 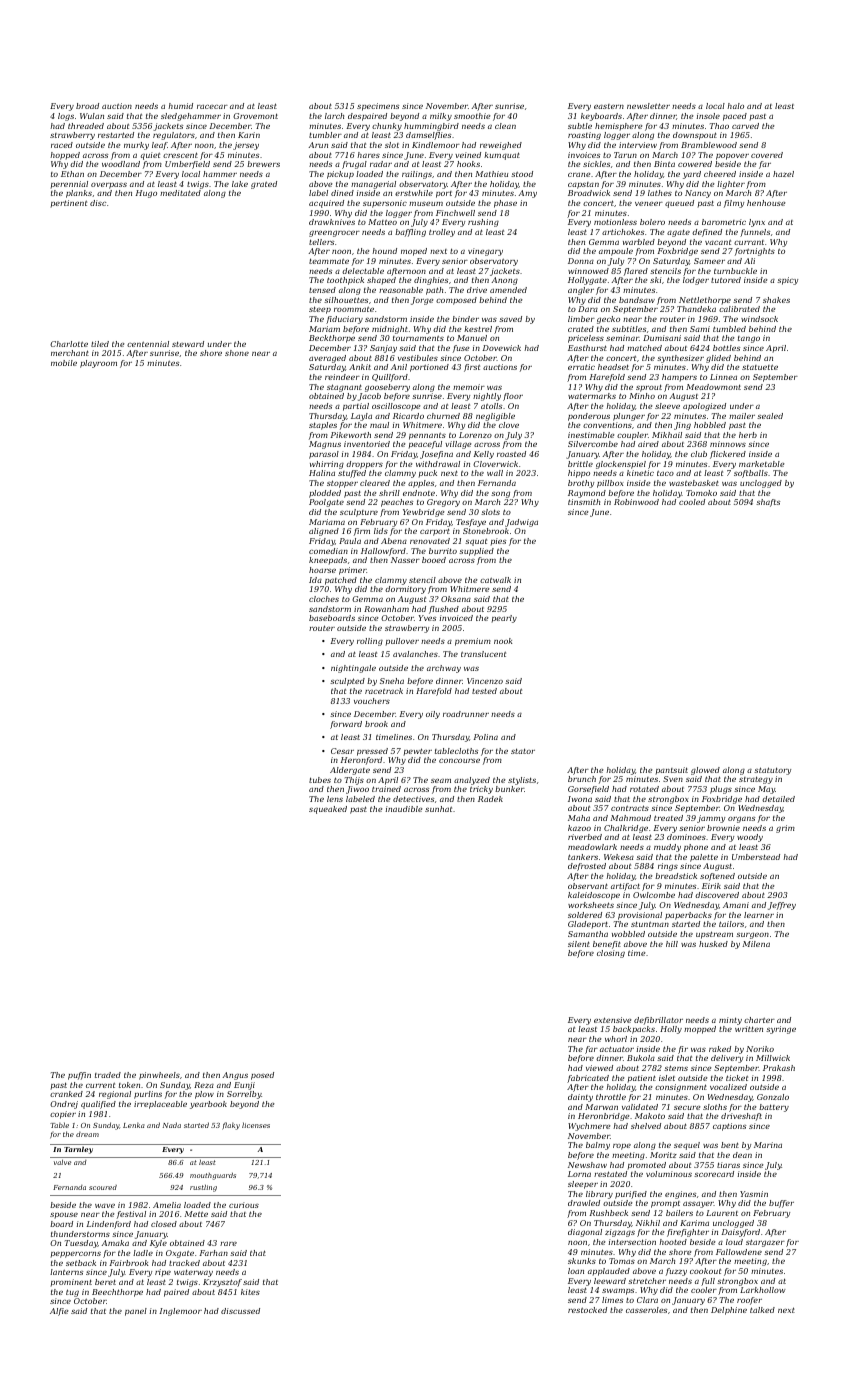 What do you see at coordinates (471, 523) in the image?
I see `Tesfaye` at bounding box center [471, 523].
